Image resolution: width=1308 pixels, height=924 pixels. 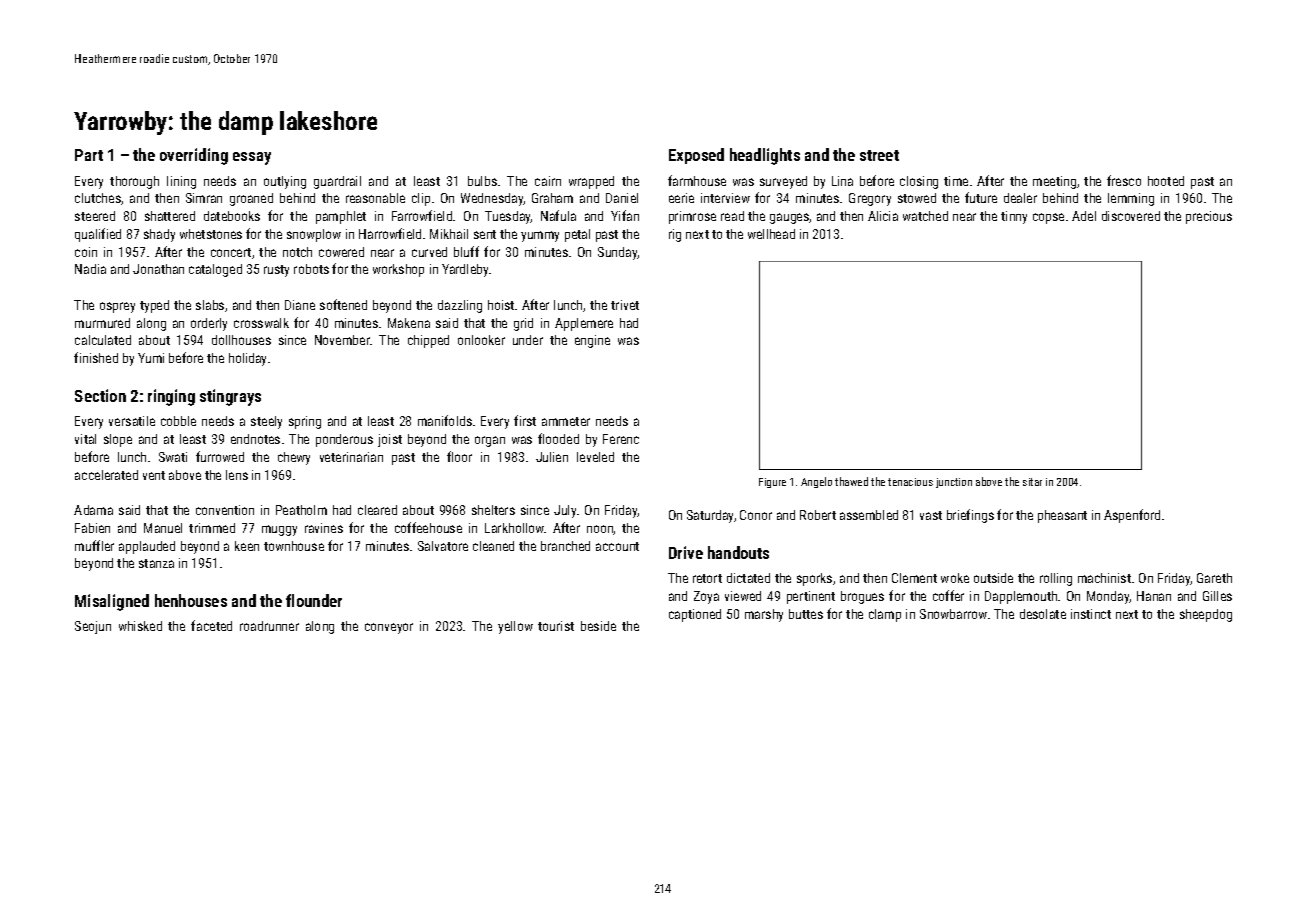 What do you see at coordinates (211, 625) in the page?
I see `faceted` at bounding box center [211, 625].
